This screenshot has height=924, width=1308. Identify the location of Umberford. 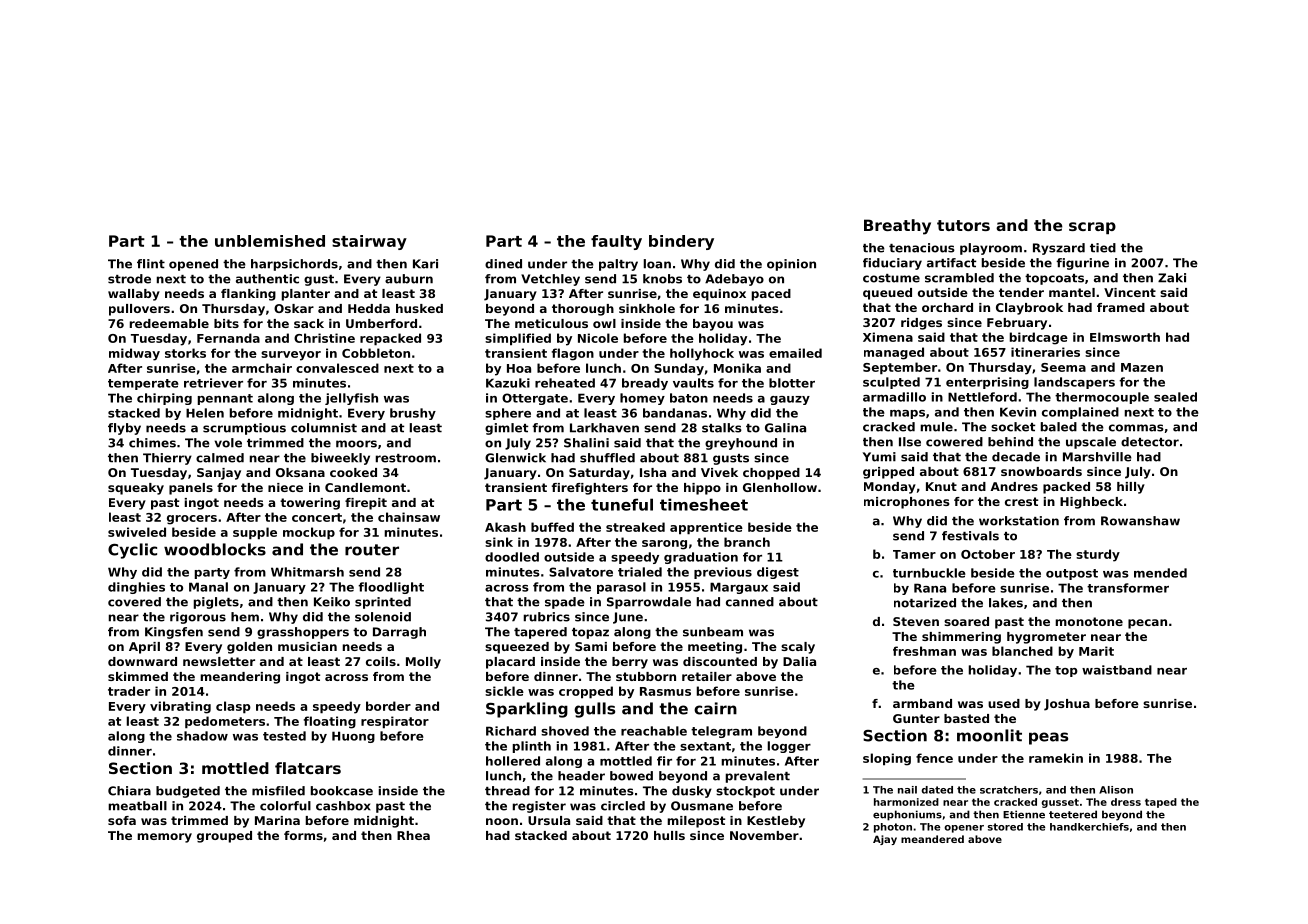
(381, 323).
